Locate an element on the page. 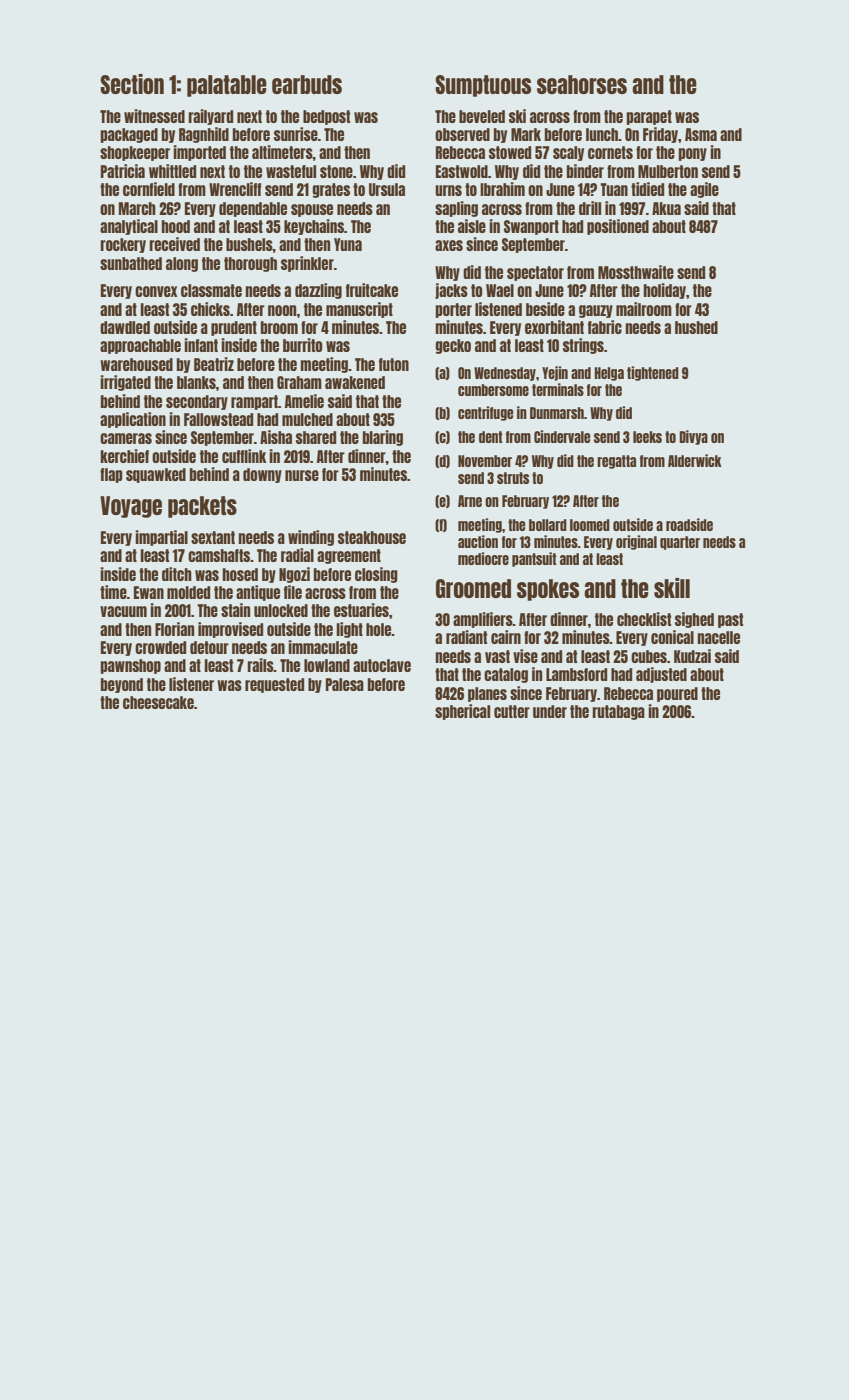  seahorses is located at coordinates (582, 84).
